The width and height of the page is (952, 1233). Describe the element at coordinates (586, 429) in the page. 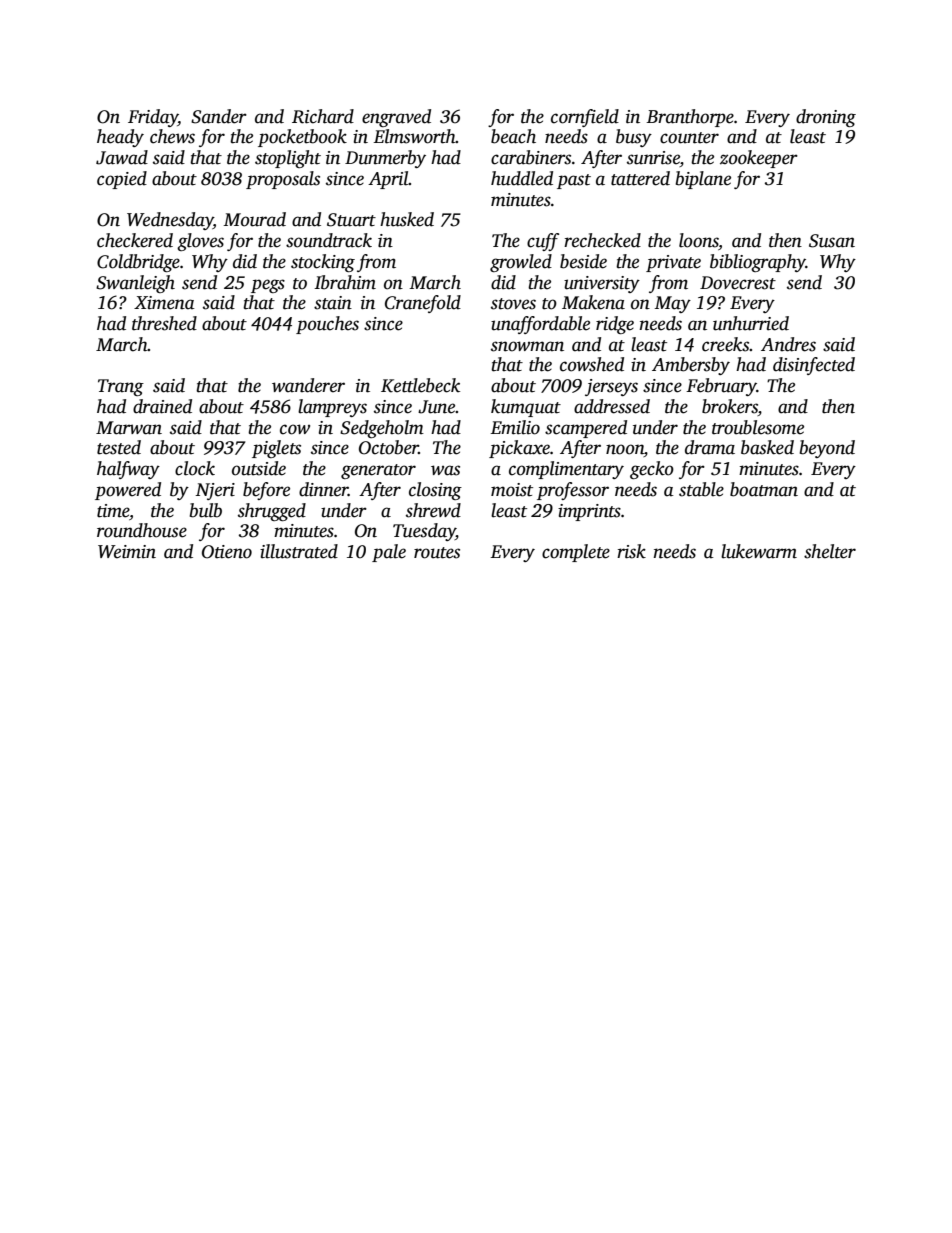

I see `scampered` at that location.
